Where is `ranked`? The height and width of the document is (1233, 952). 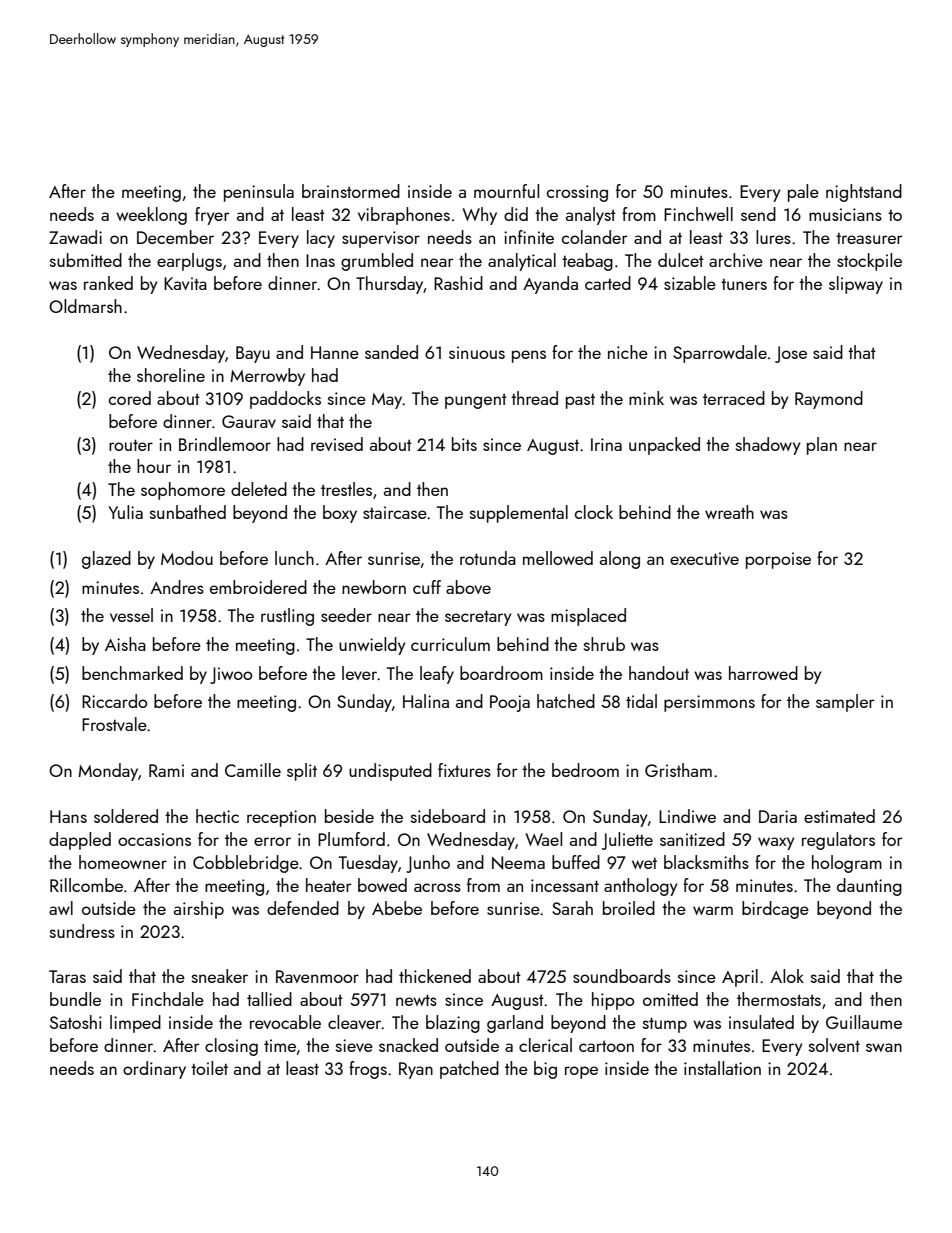
ranked is located at coordinates (108, 283).
